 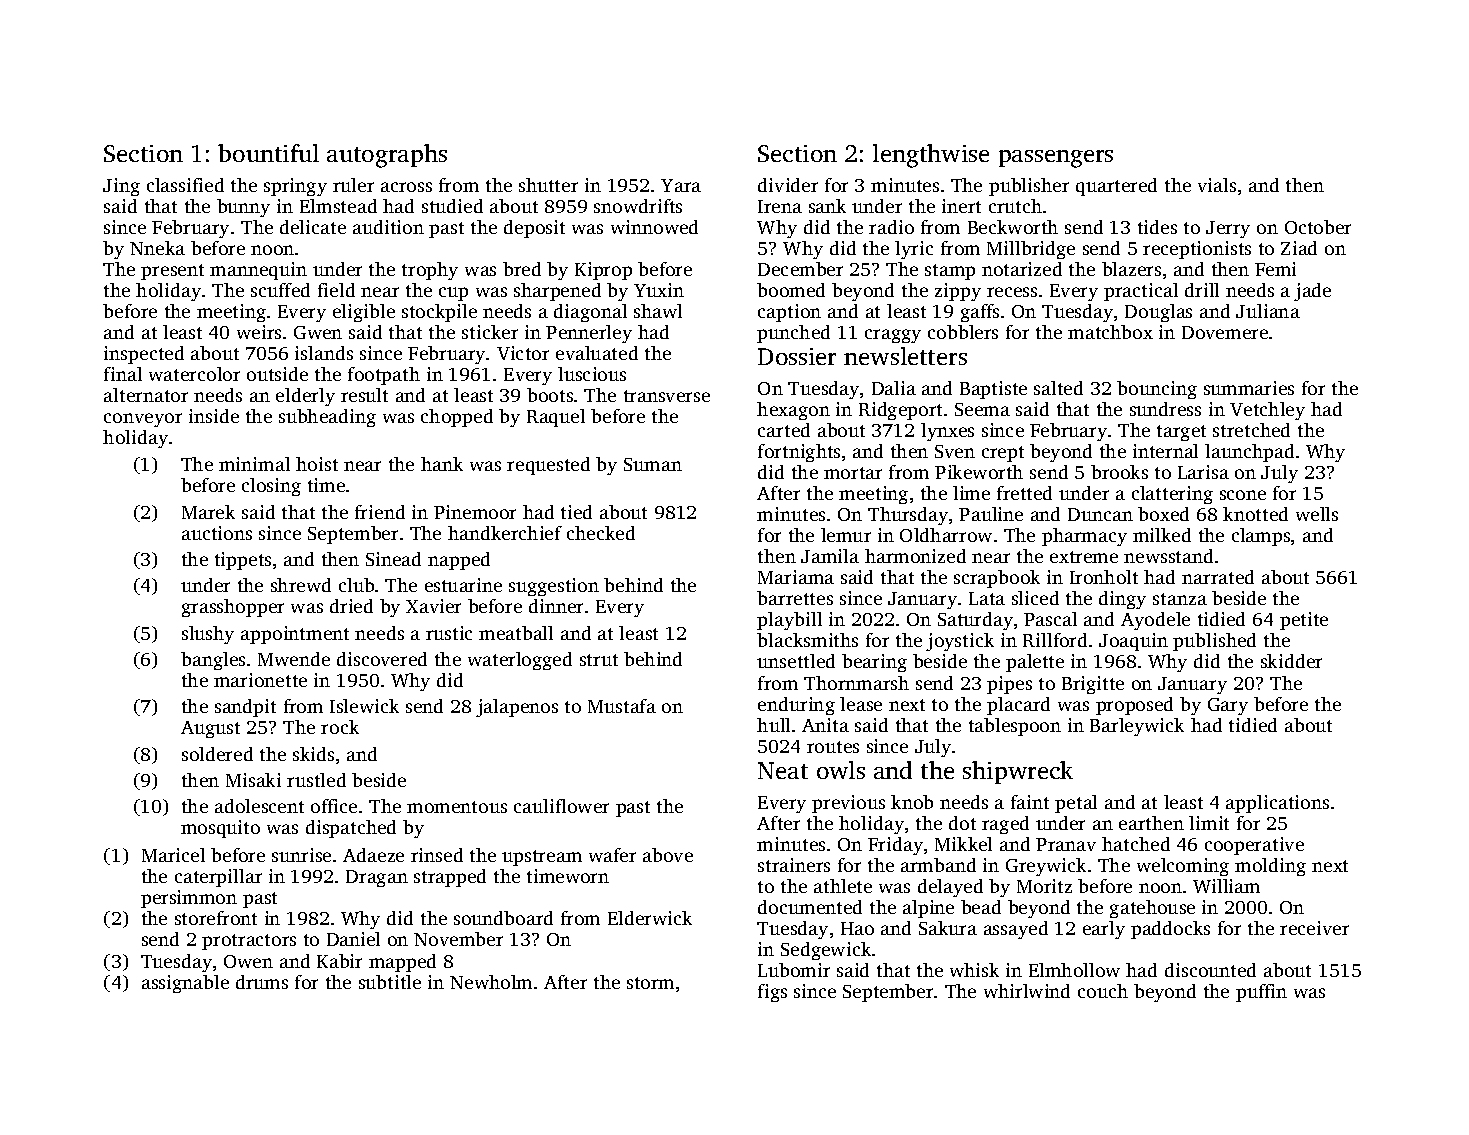 What do you see at coordinates (213, 661) in the screenshot?
I see `bangles` at bounding box center [213, 661].
